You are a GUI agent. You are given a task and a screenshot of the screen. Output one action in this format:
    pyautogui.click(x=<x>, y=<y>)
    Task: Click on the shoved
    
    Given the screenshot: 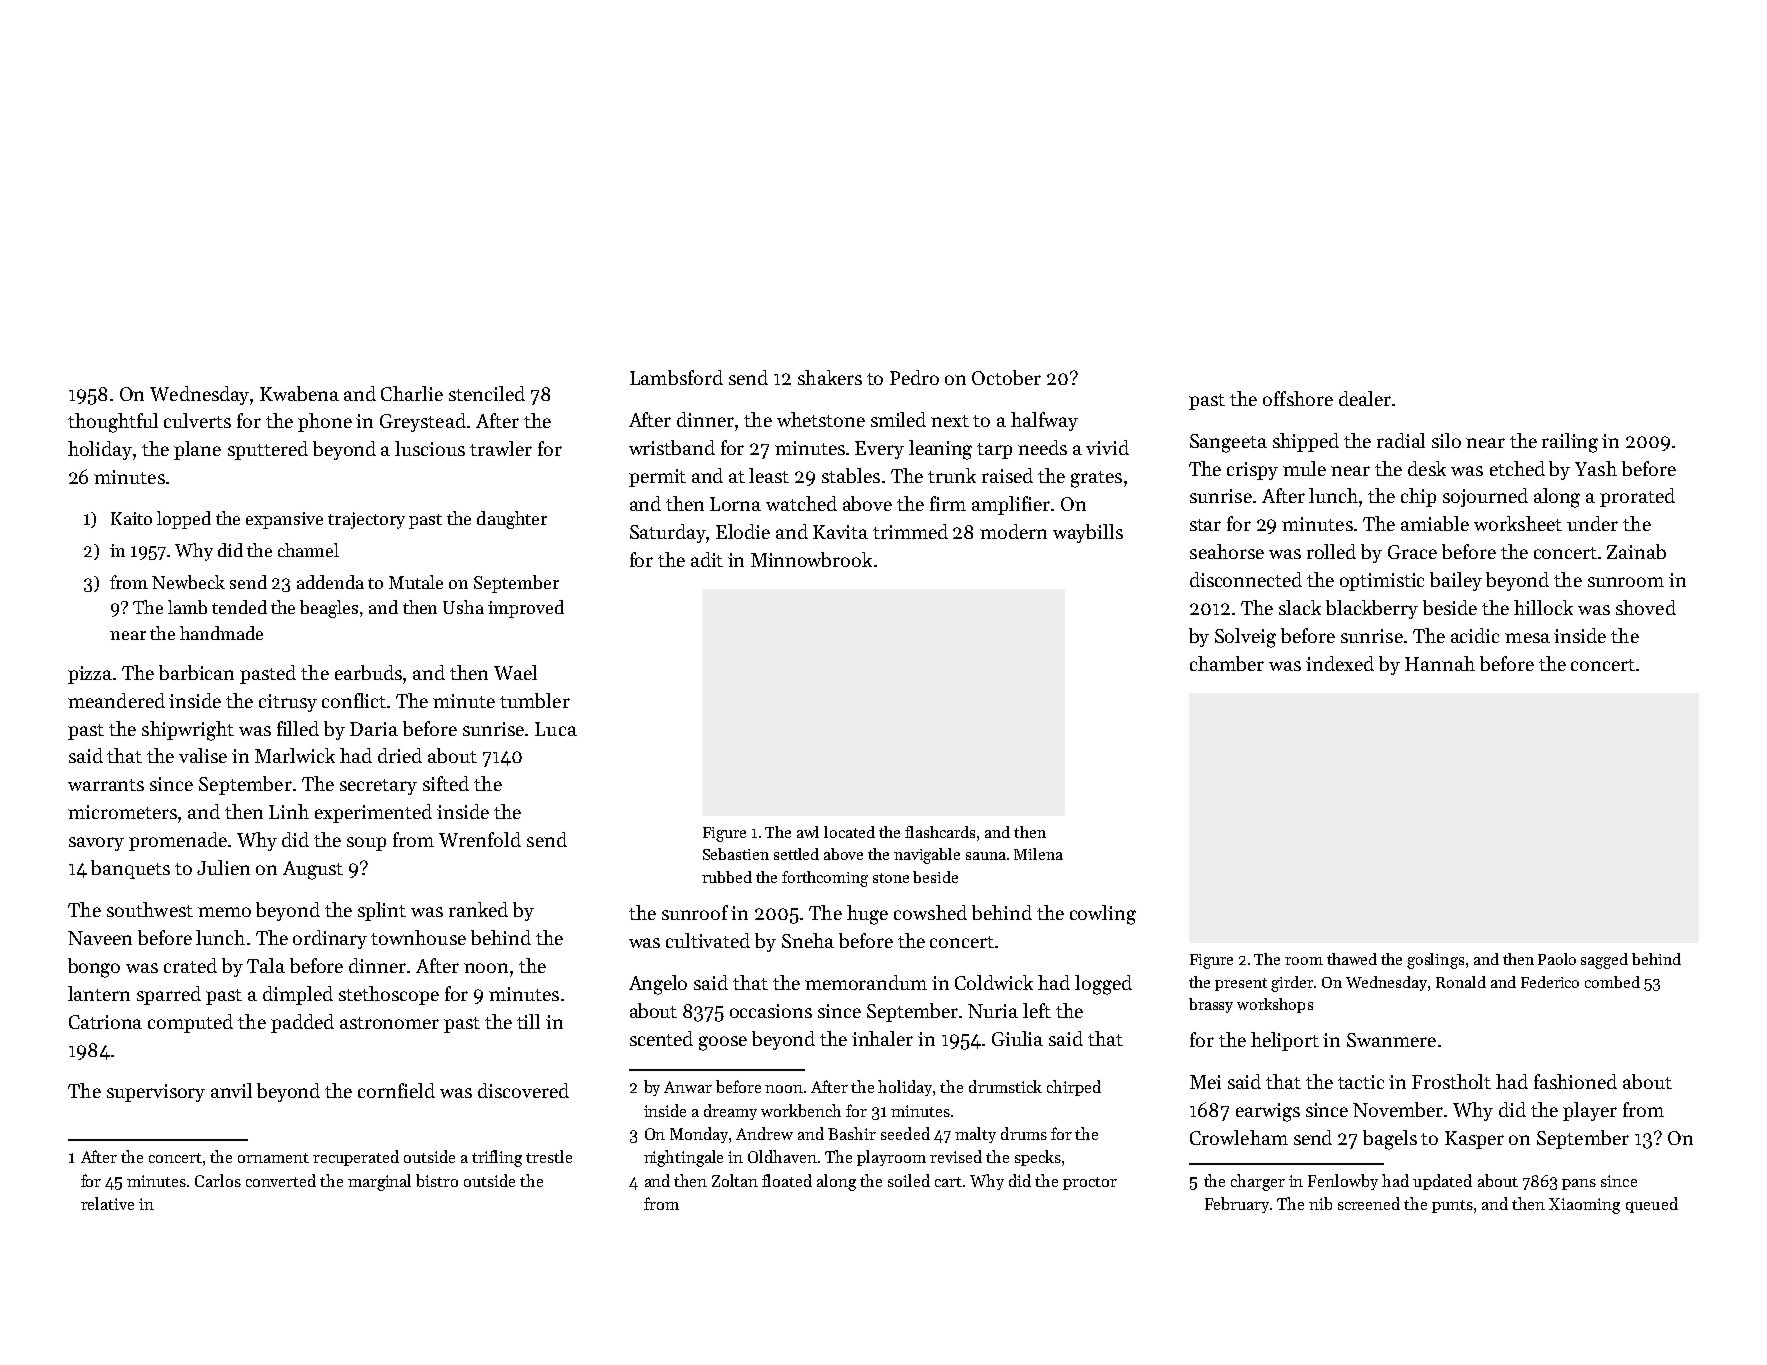 What is the action you would take?
    pyautogui.click(x=1646, y=607)
